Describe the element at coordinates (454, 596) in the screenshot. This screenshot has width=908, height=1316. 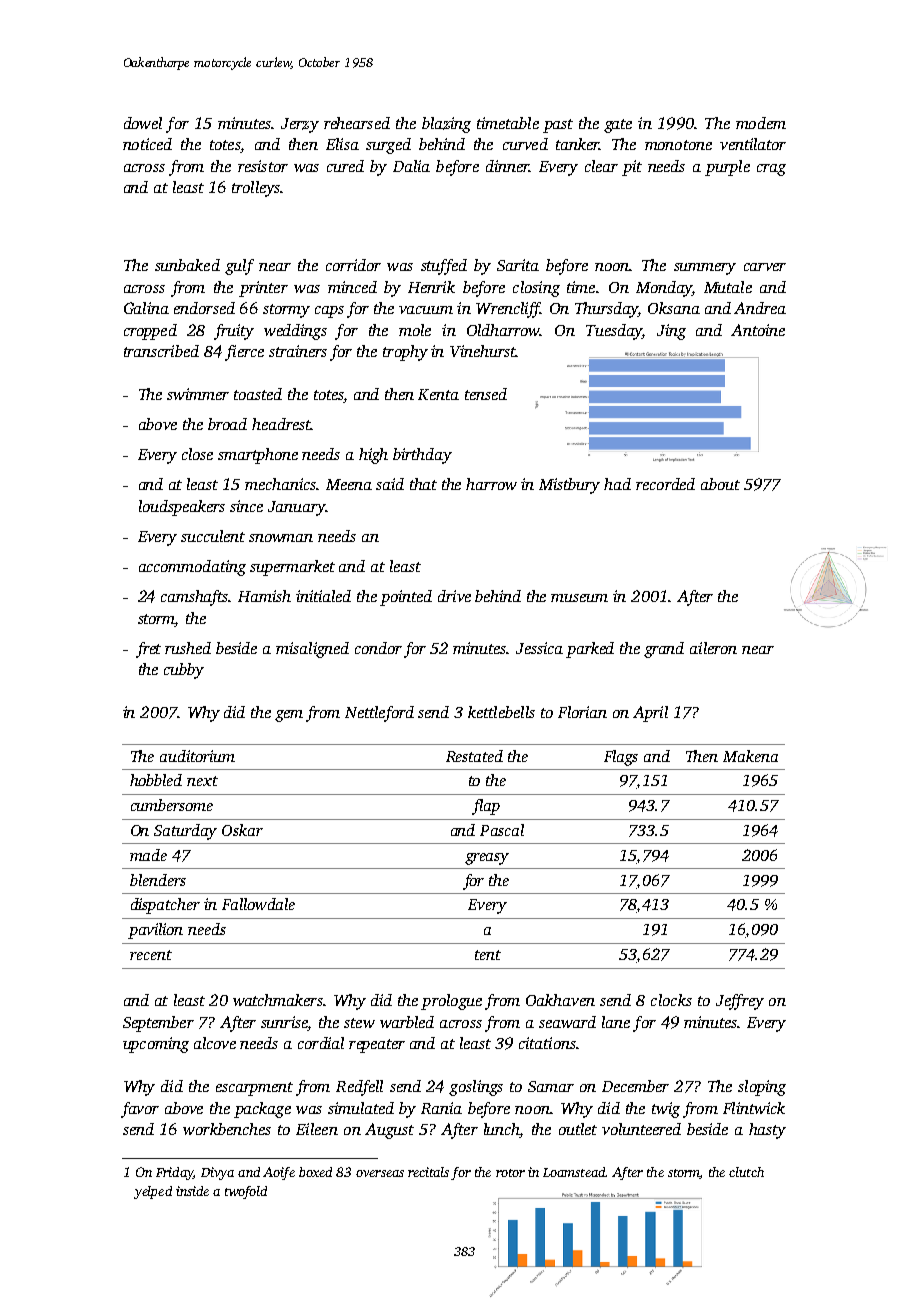
I see `drive` at that location.
